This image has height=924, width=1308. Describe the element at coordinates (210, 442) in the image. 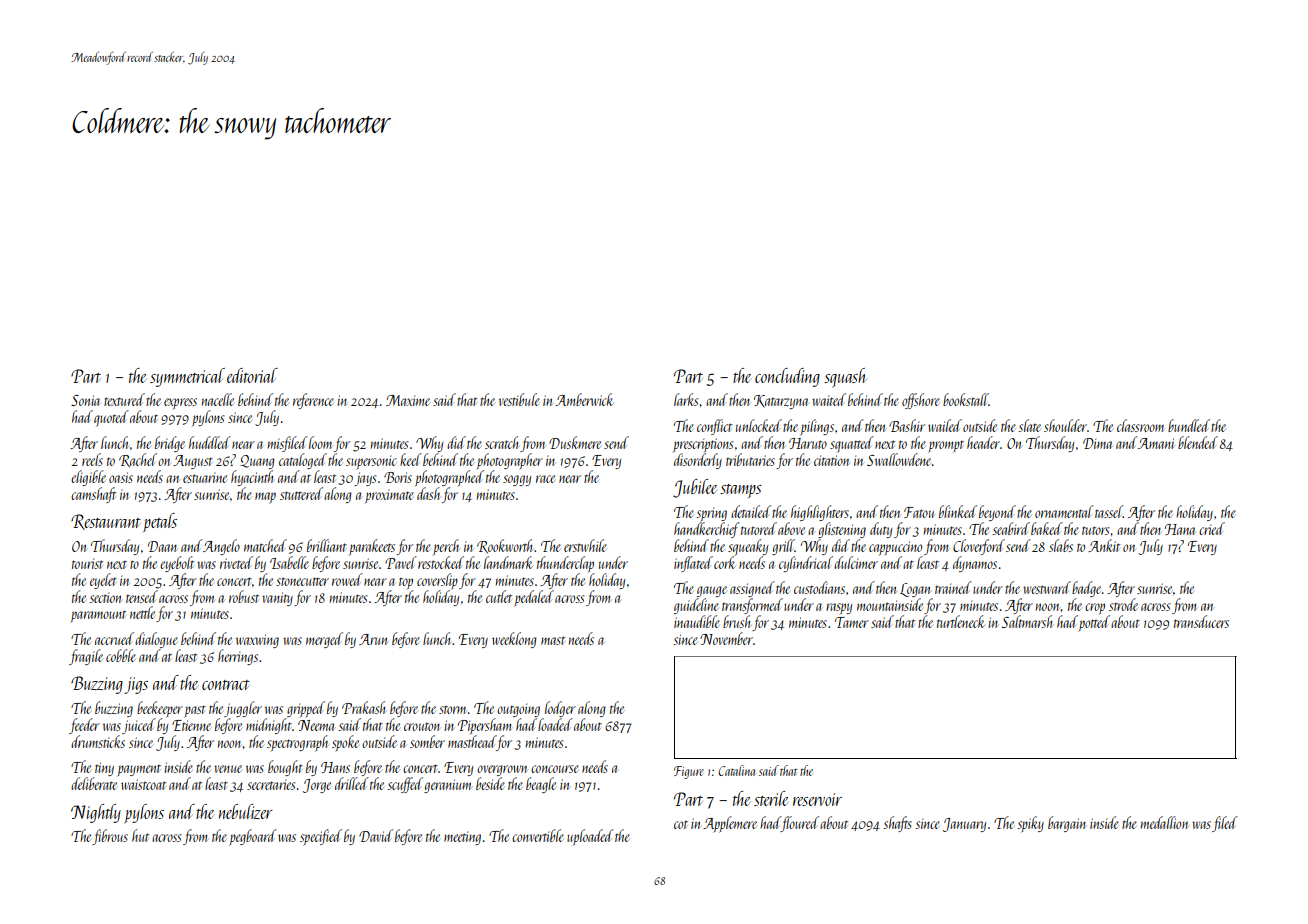

I see `huddled` at that location.
